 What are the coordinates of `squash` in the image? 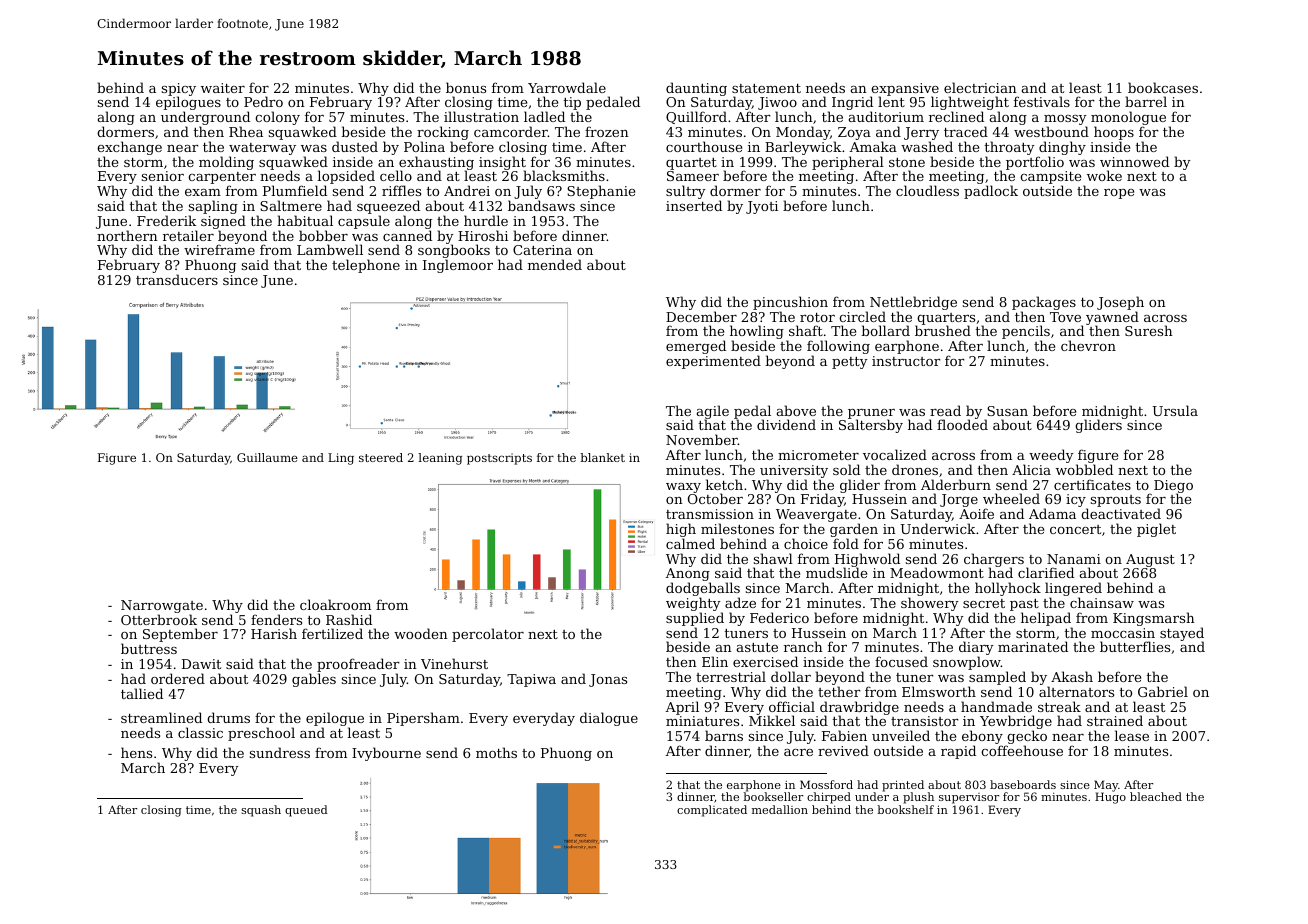 It's located at (261, 811).
